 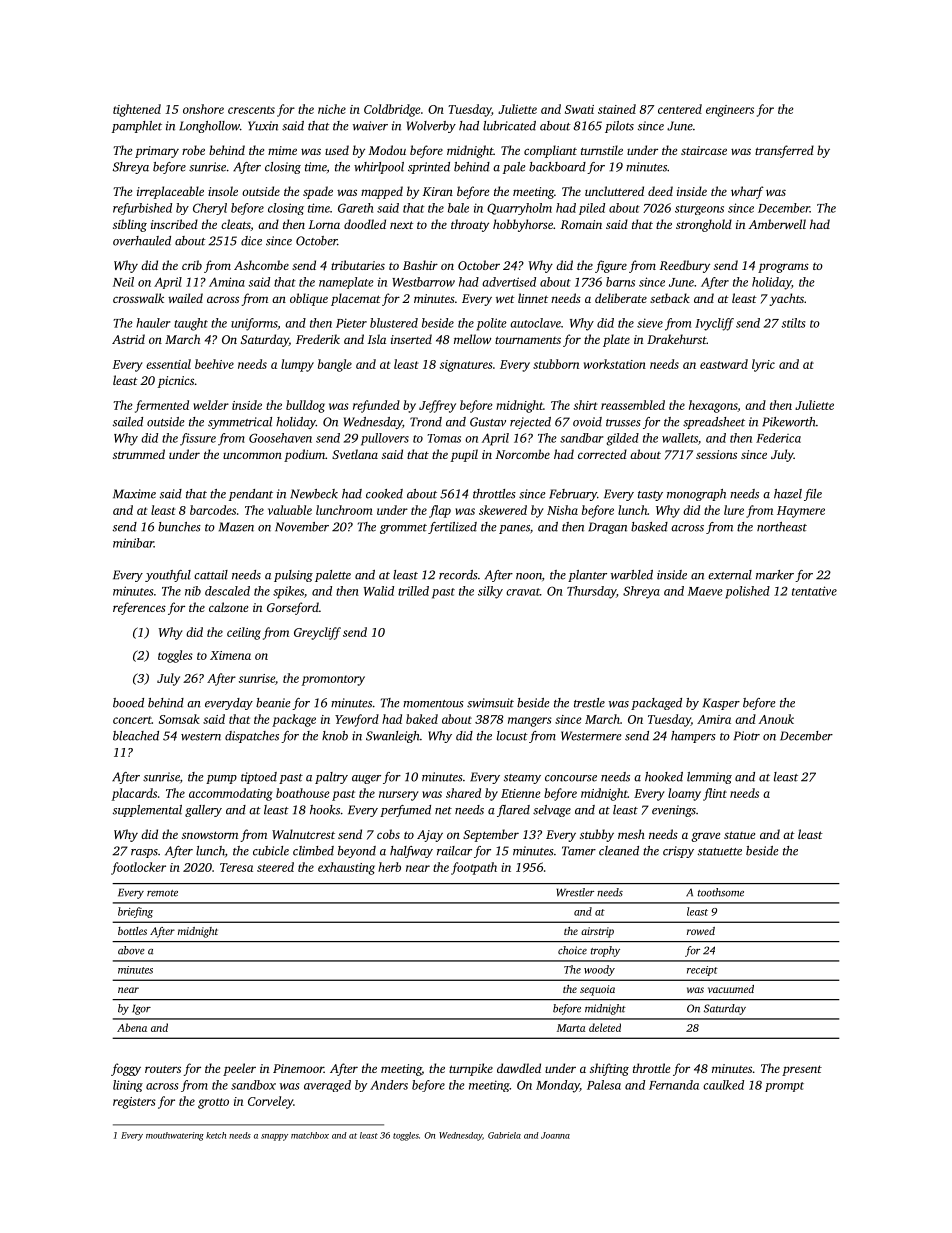 I want to click on Monday, so click(x=558, y=1086).
